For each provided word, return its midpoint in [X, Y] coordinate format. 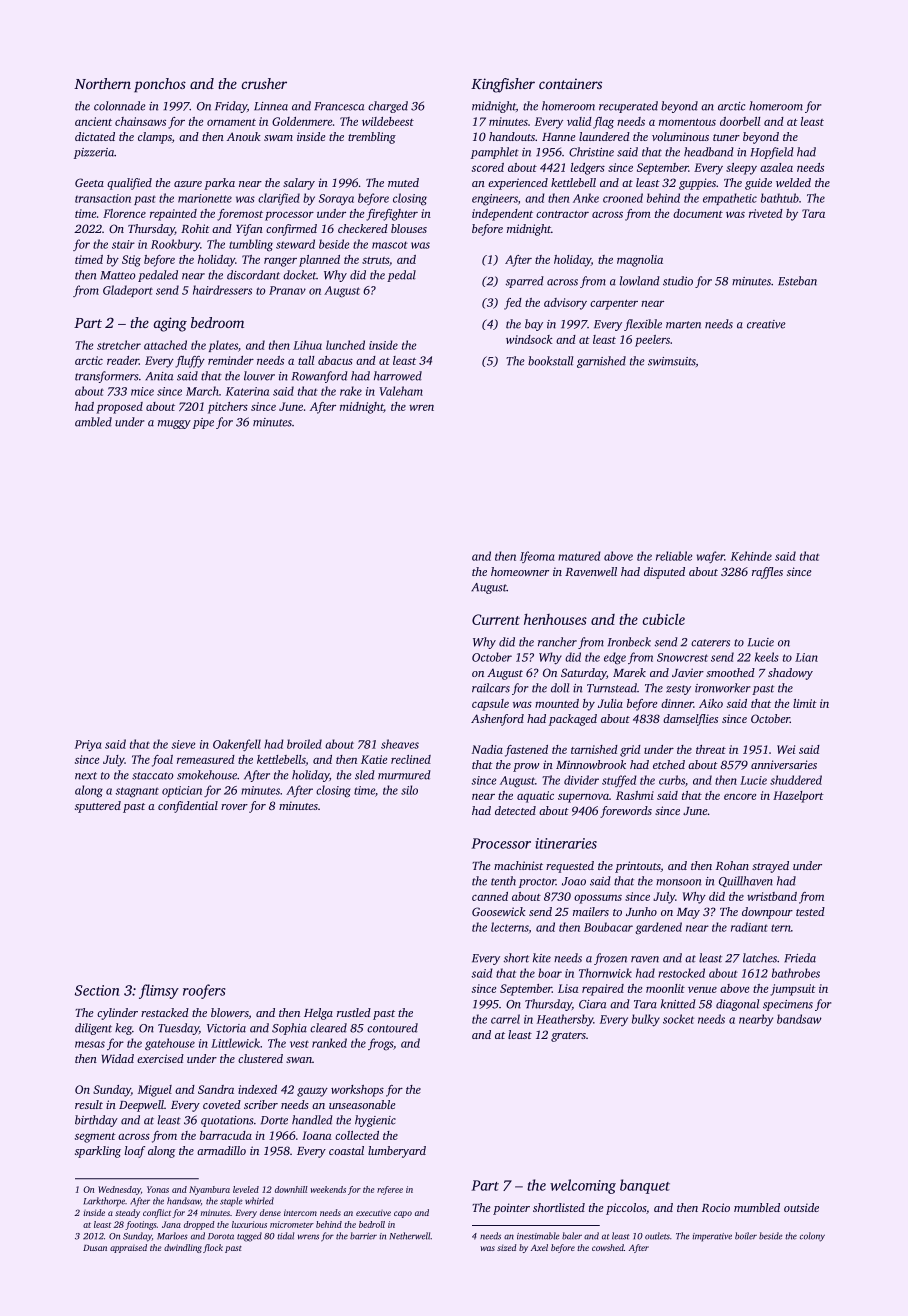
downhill [291, 1189]
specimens [788, 1005]
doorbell [740, 121]
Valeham [401, 391]
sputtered [98, 807]
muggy [174, 424]
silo [409, 790]
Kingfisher [503, 85]
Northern [102, 83]
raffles [767, 573]
